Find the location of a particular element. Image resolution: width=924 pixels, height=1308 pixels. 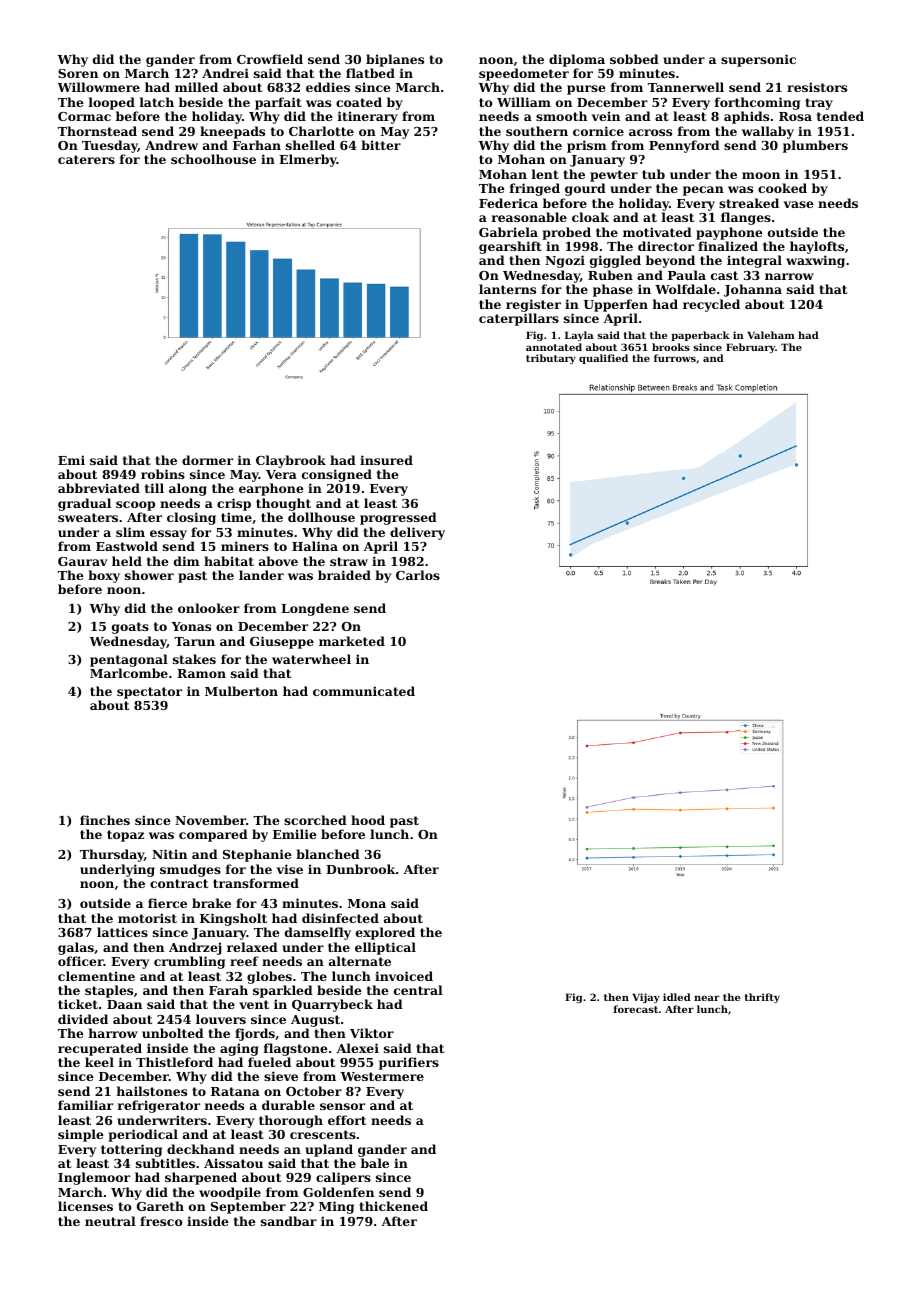

Farah is located at coordinates (228, 990).
